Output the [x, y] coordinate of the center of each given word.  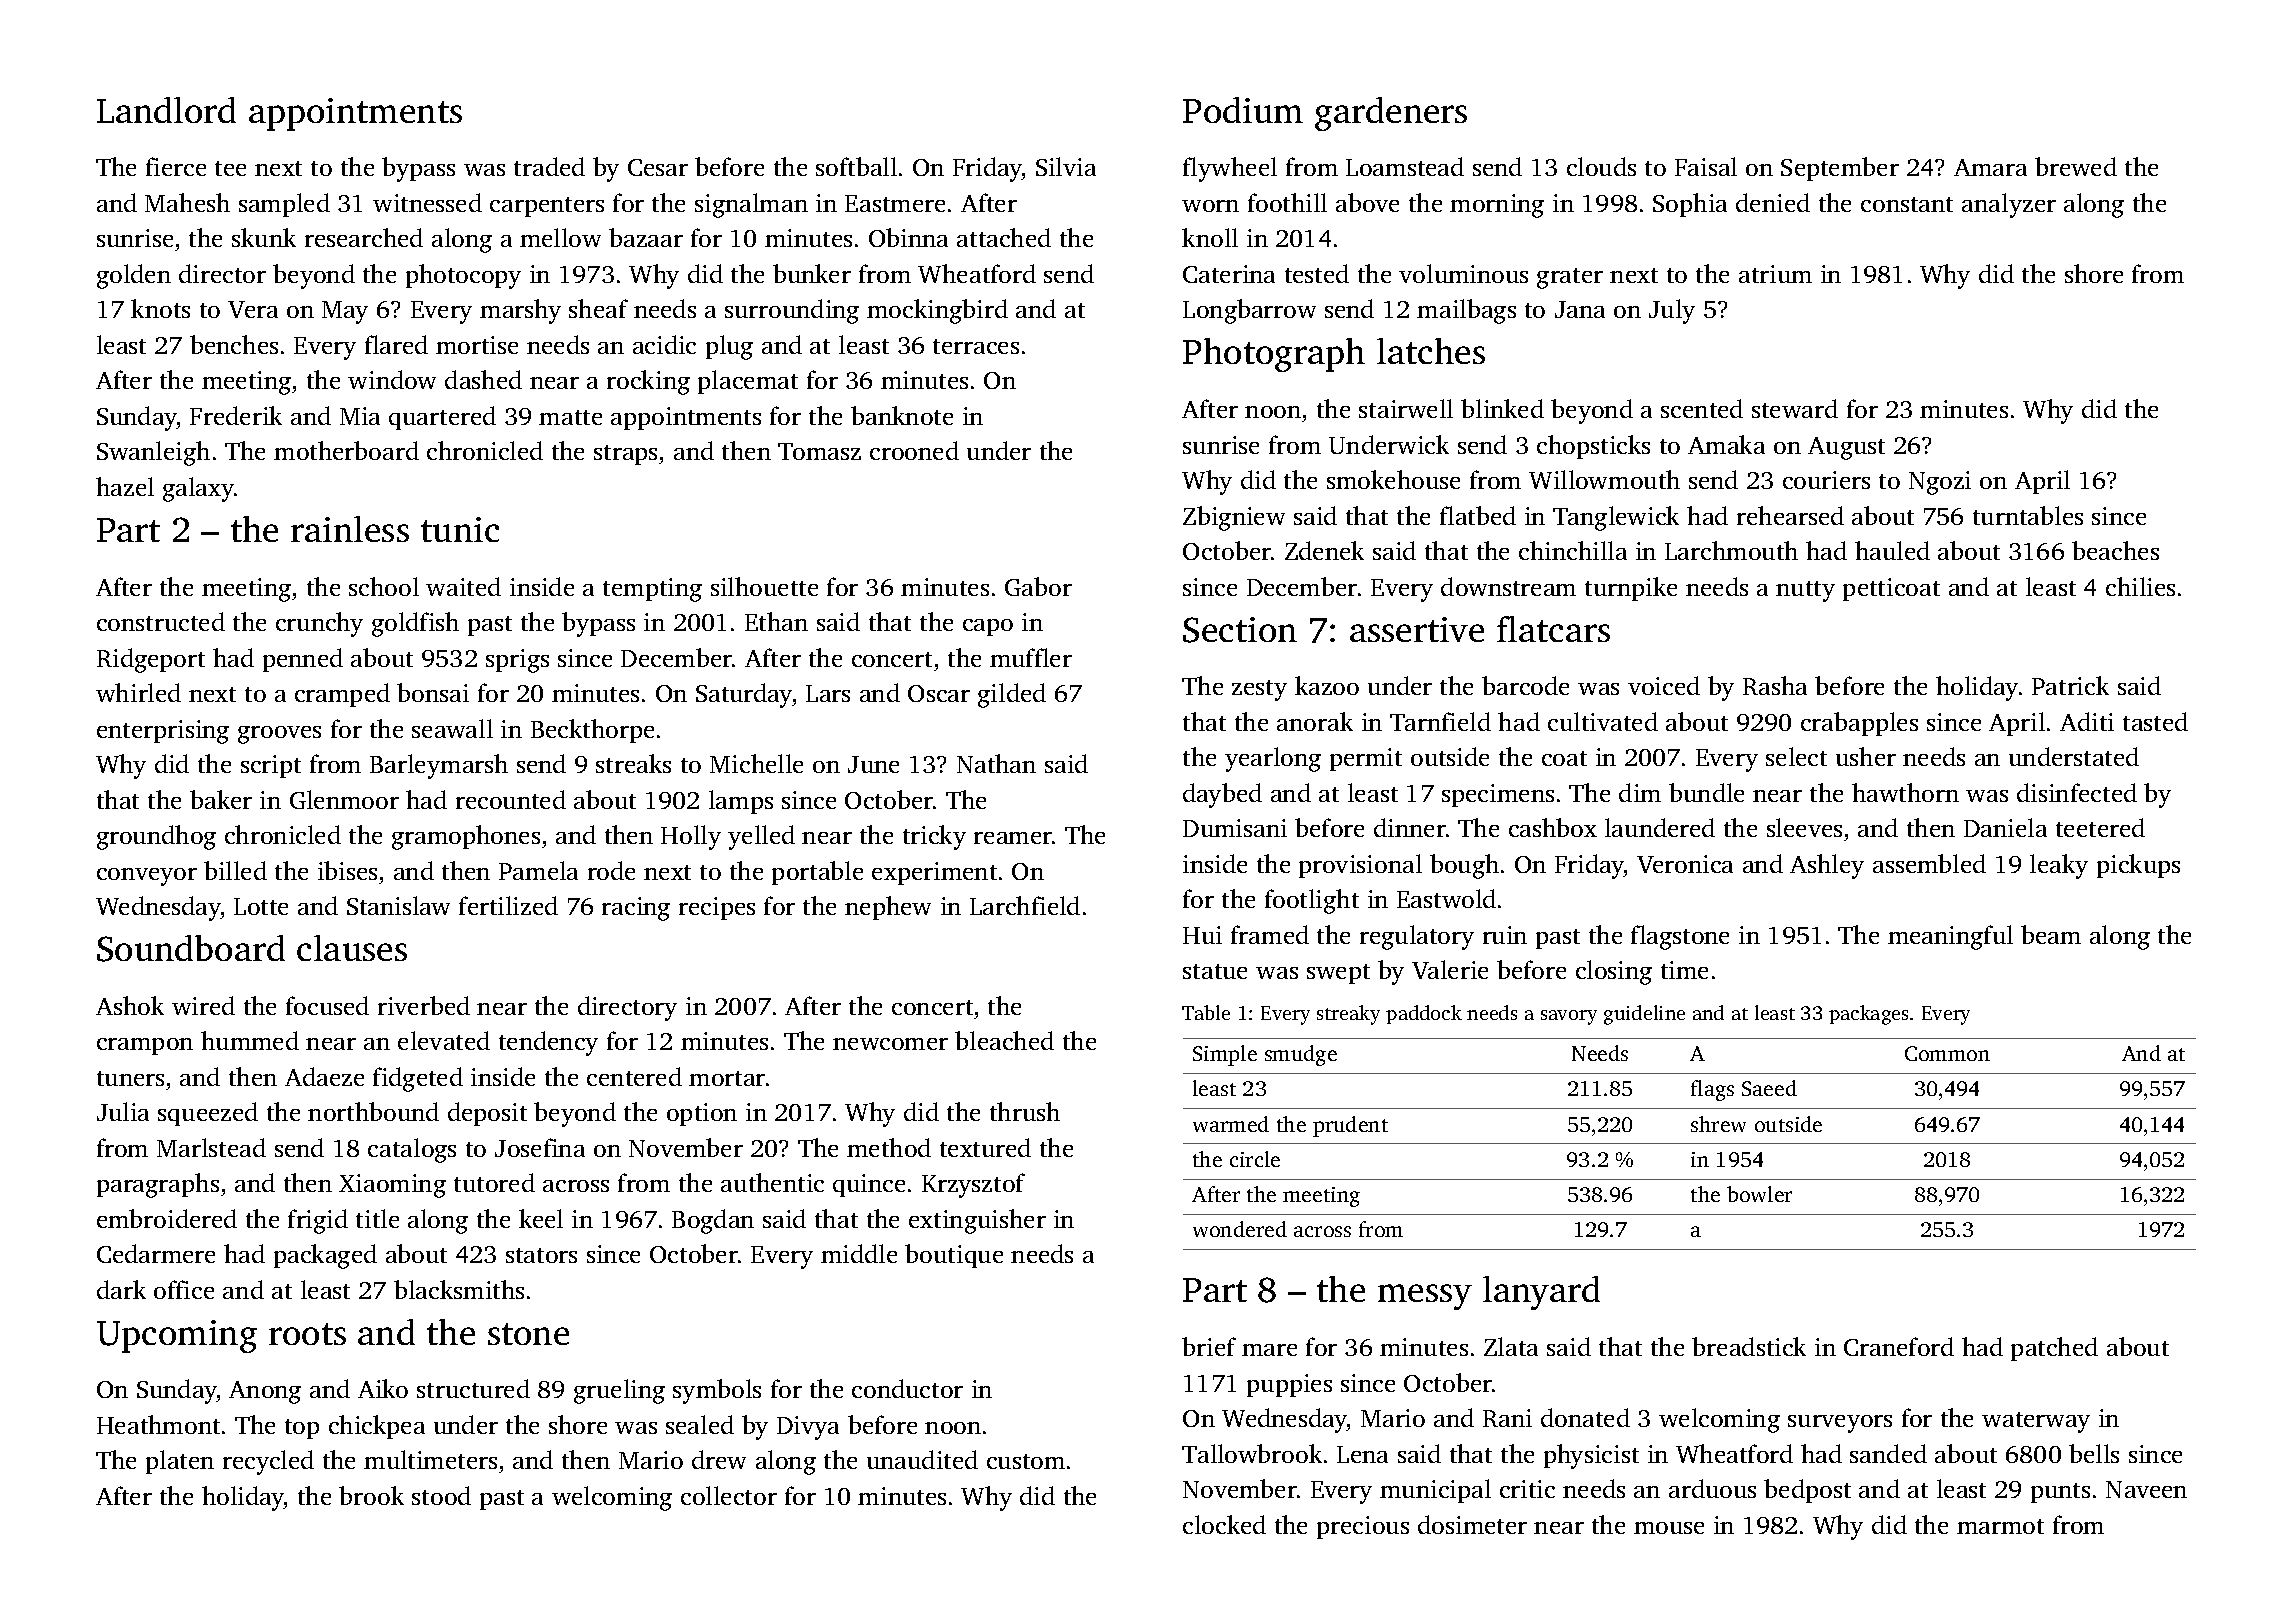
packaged [325, 1256]
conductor [907, 1388]
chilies [2140, 586]
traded [549, 166]
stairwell [1406, 408]
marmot [2000, 1526]
